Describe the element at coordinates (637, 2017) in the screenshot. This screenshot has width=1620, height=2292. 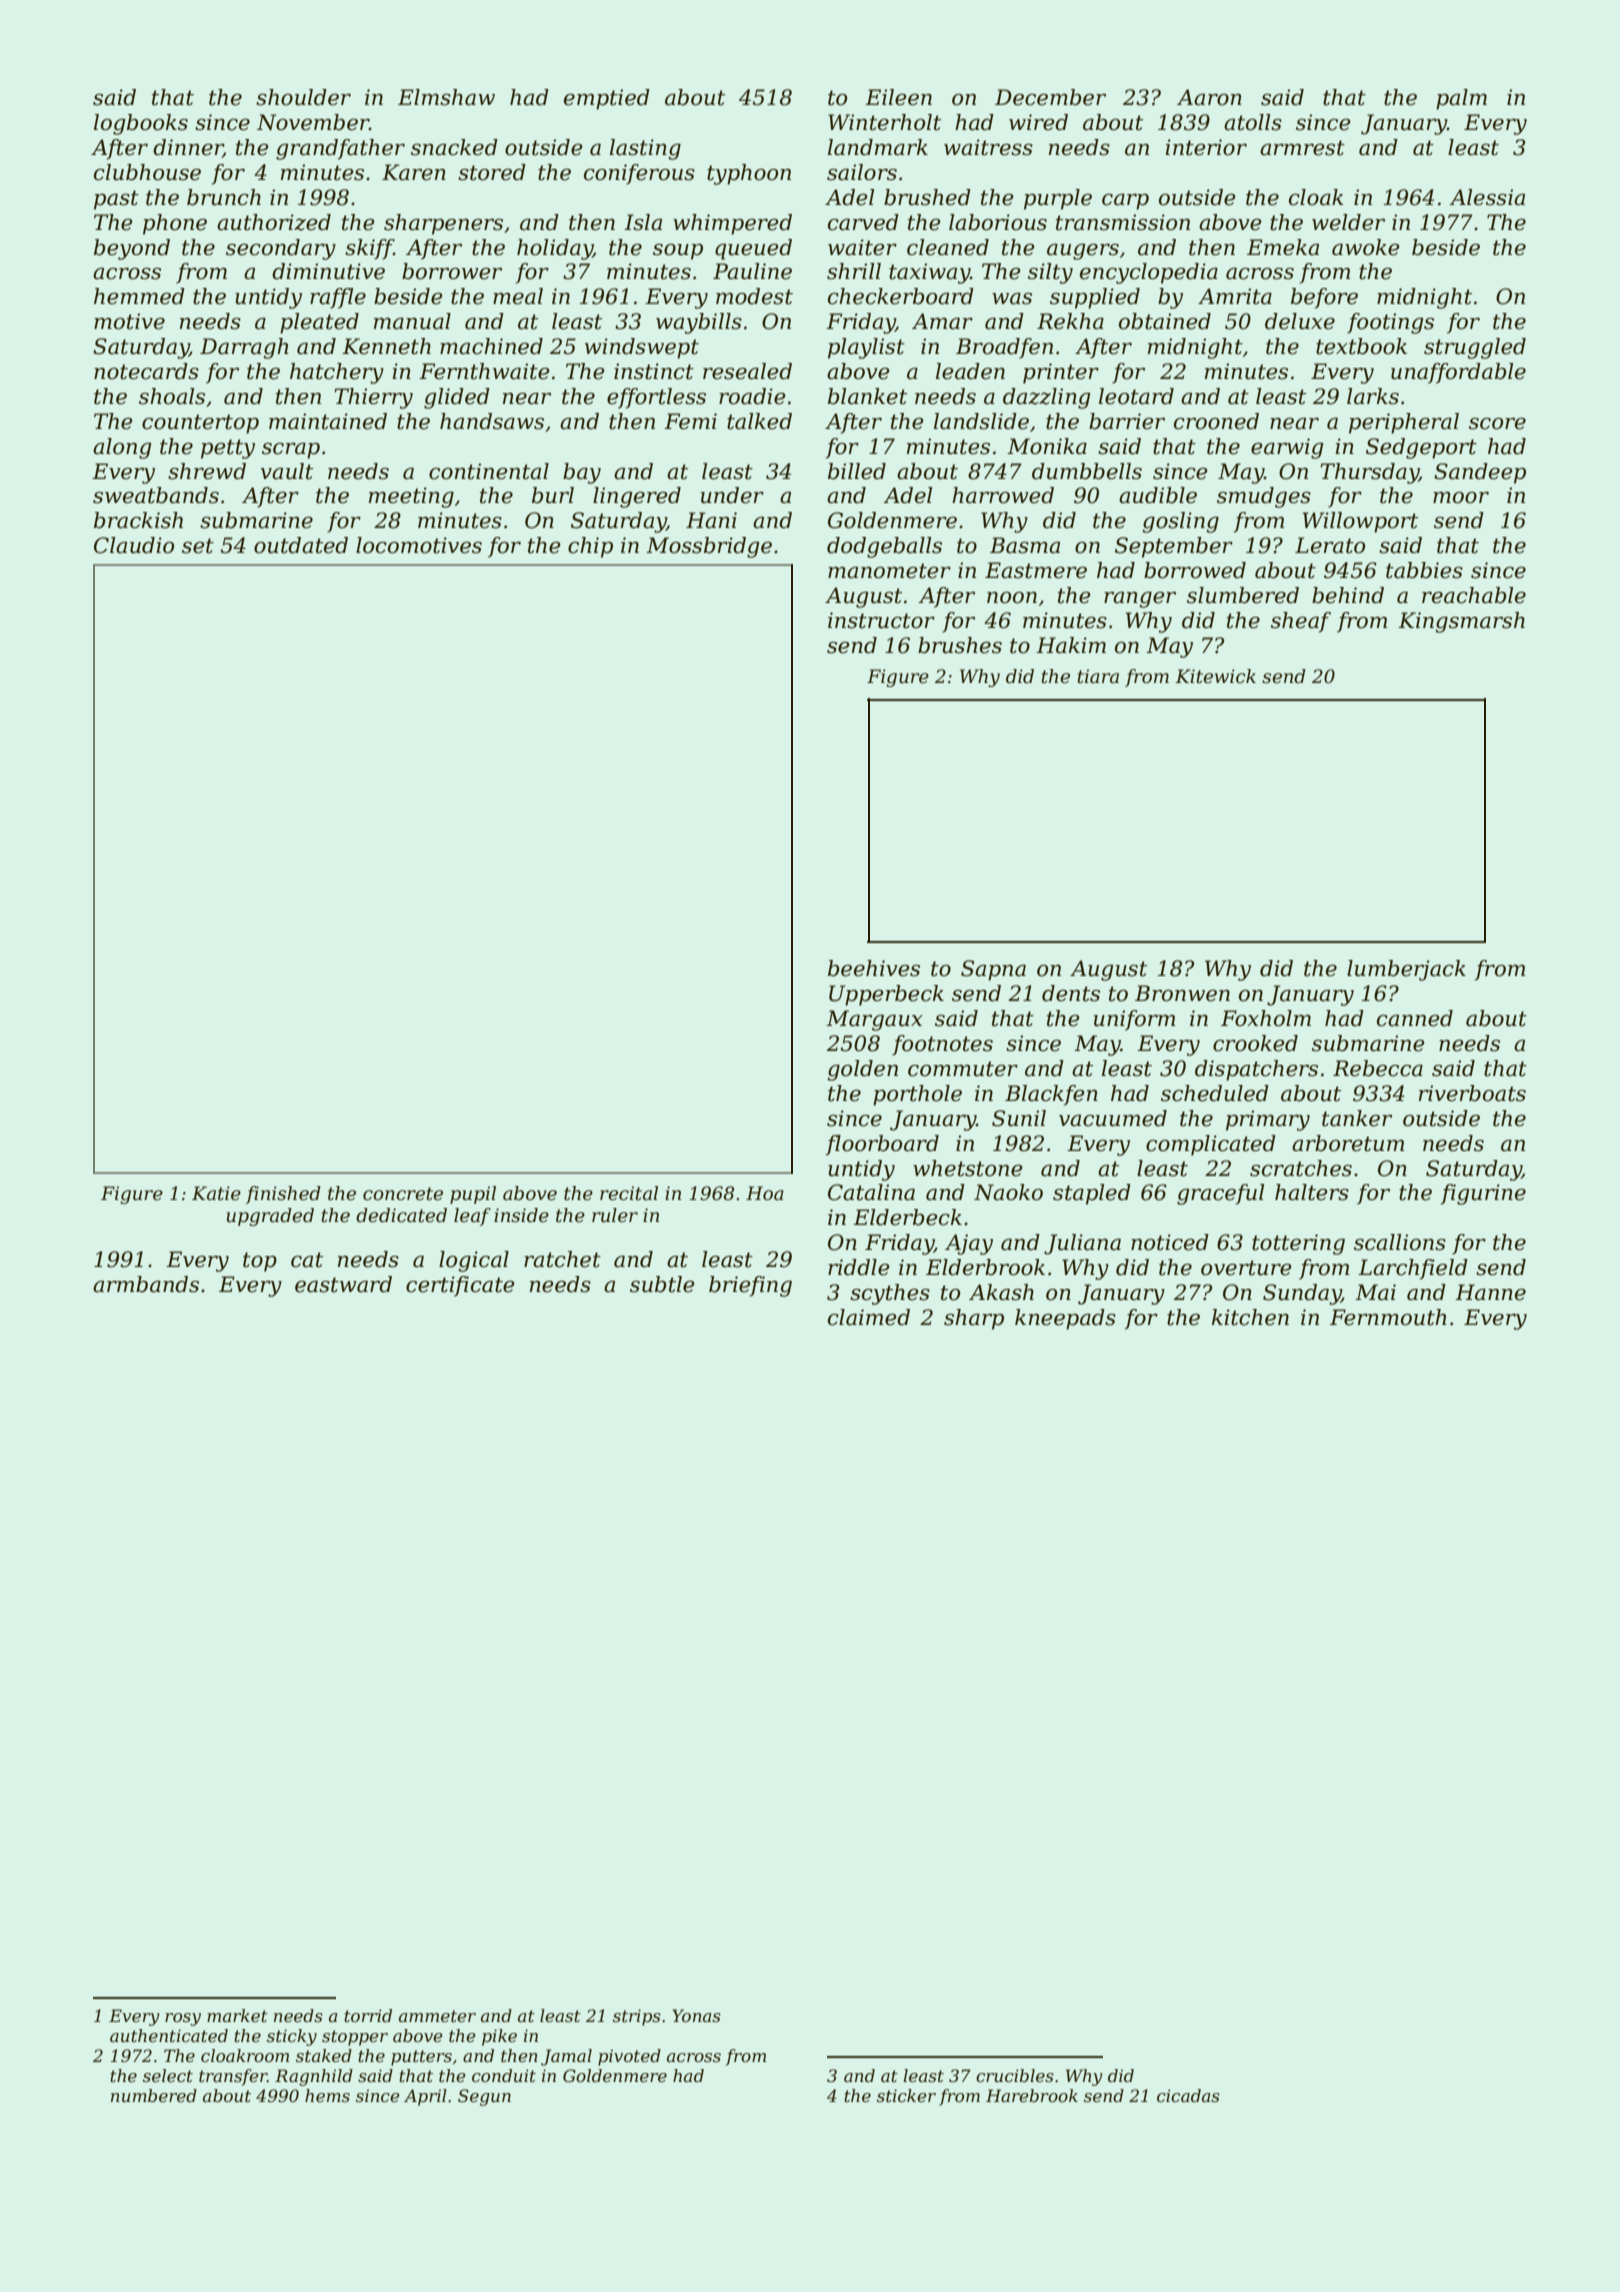
I see `strips` at that location.
